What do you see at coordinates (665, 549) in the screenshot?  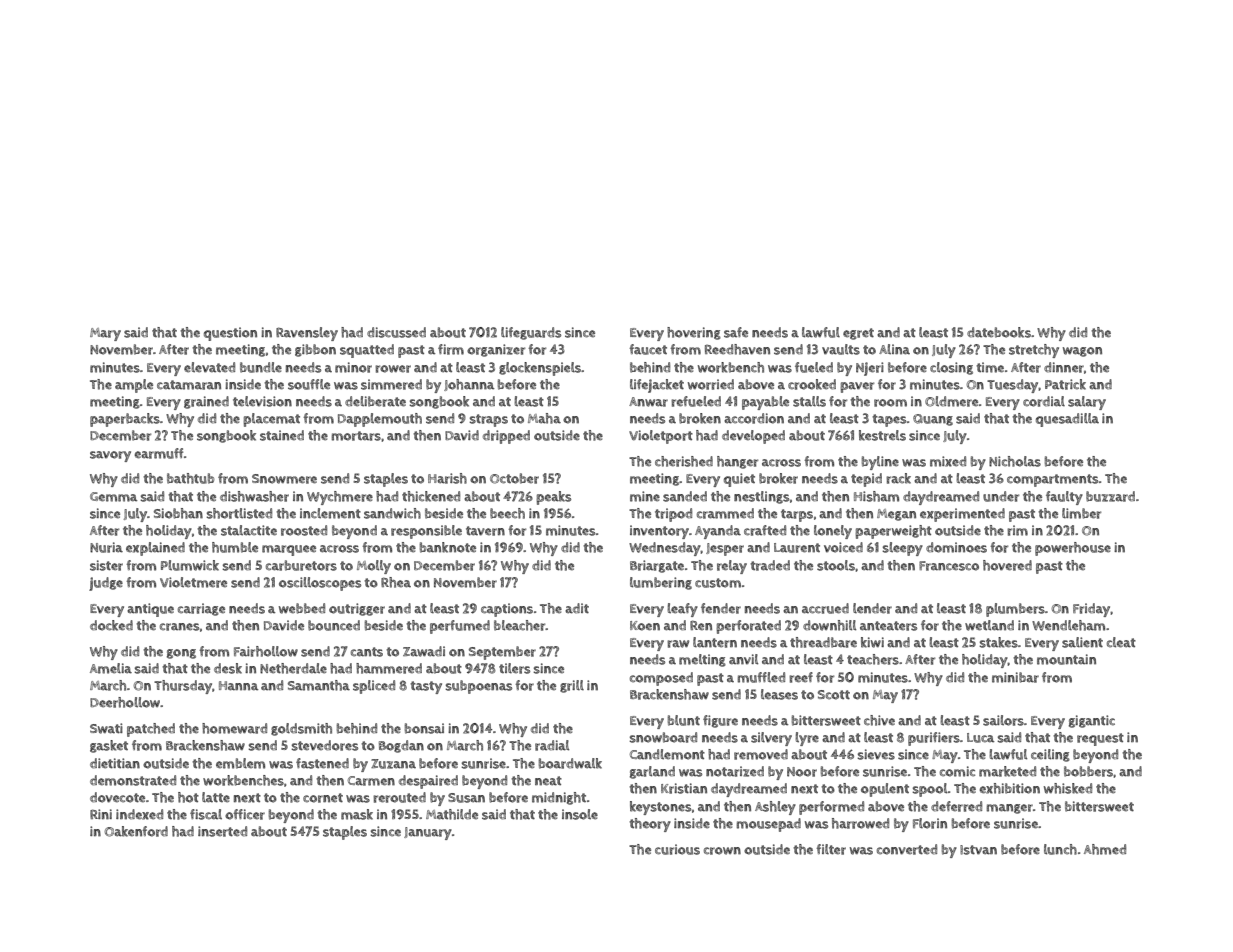 I see `Wednesday` at bounding box center [665, 549].
